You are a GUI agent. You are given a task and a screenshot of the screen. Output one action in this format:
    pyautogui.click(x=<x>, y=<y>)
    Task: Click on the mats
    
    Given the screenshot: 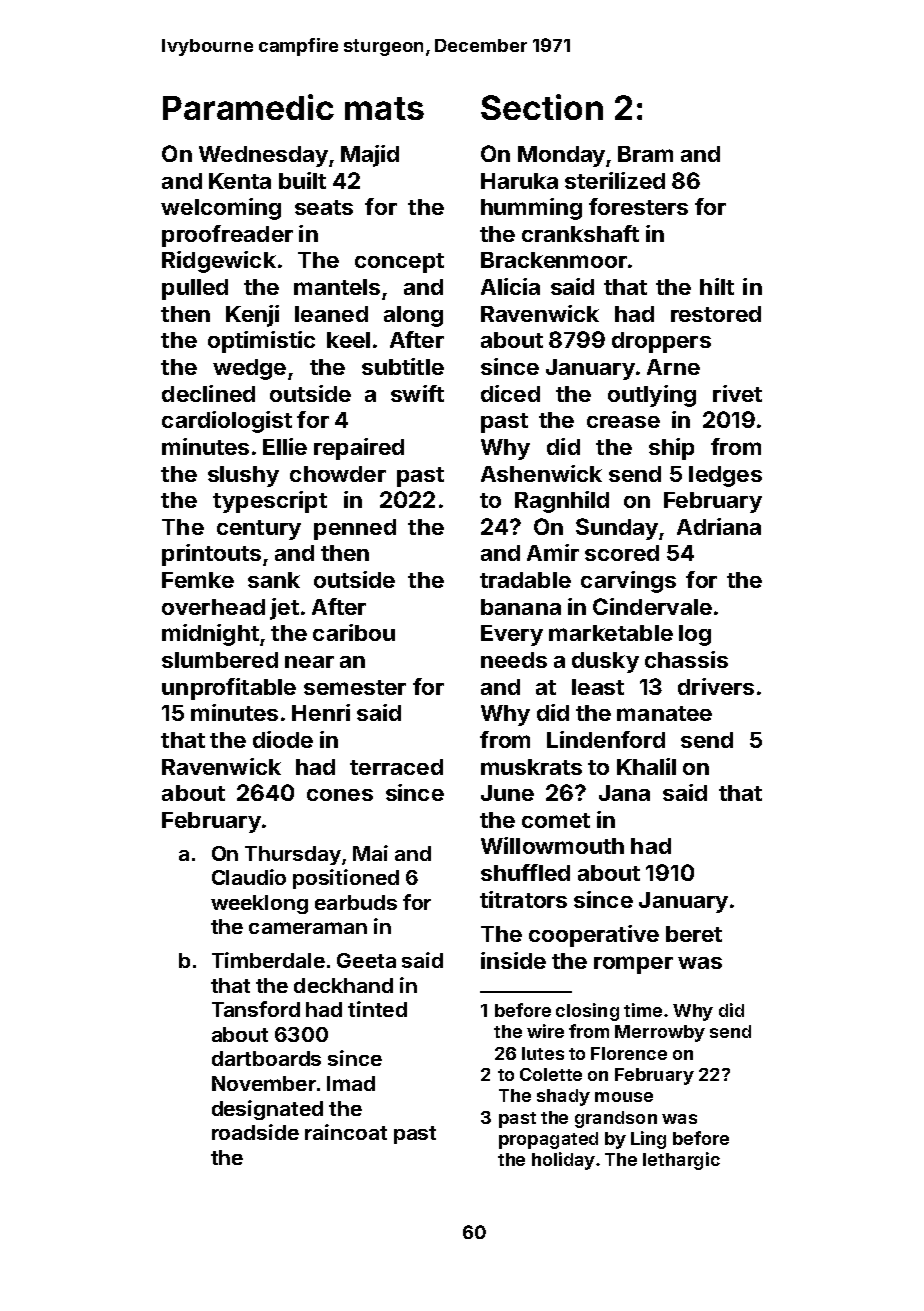 What is the action you would take?
    pyautogui.click(x=384, y=108)
